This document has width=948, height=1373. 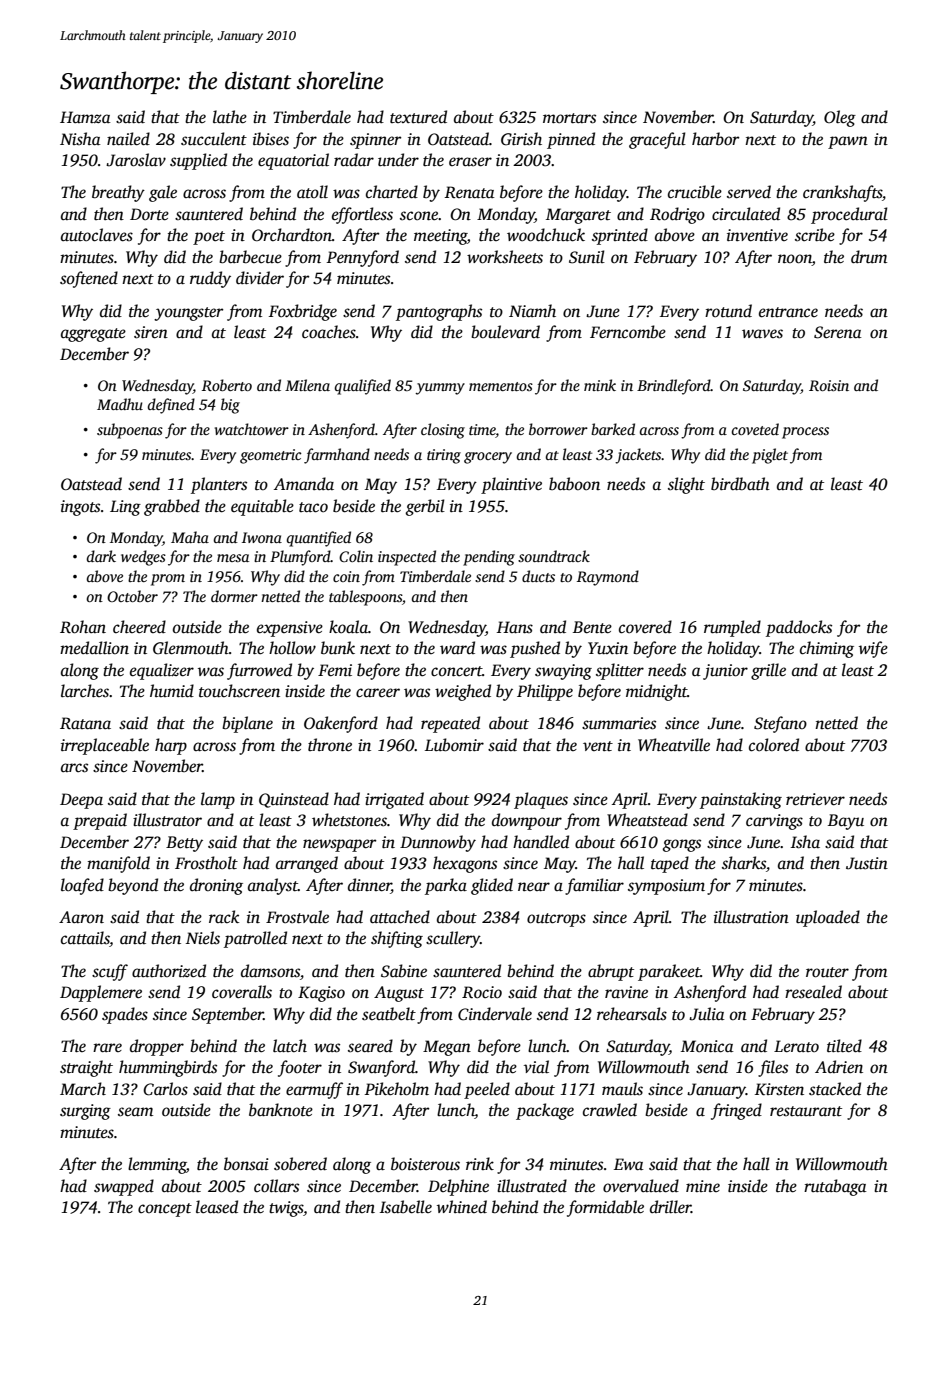 What do you see at coordinates (703, 1186) in the document?
I see `mine` at bounding box center [703, 1186].
